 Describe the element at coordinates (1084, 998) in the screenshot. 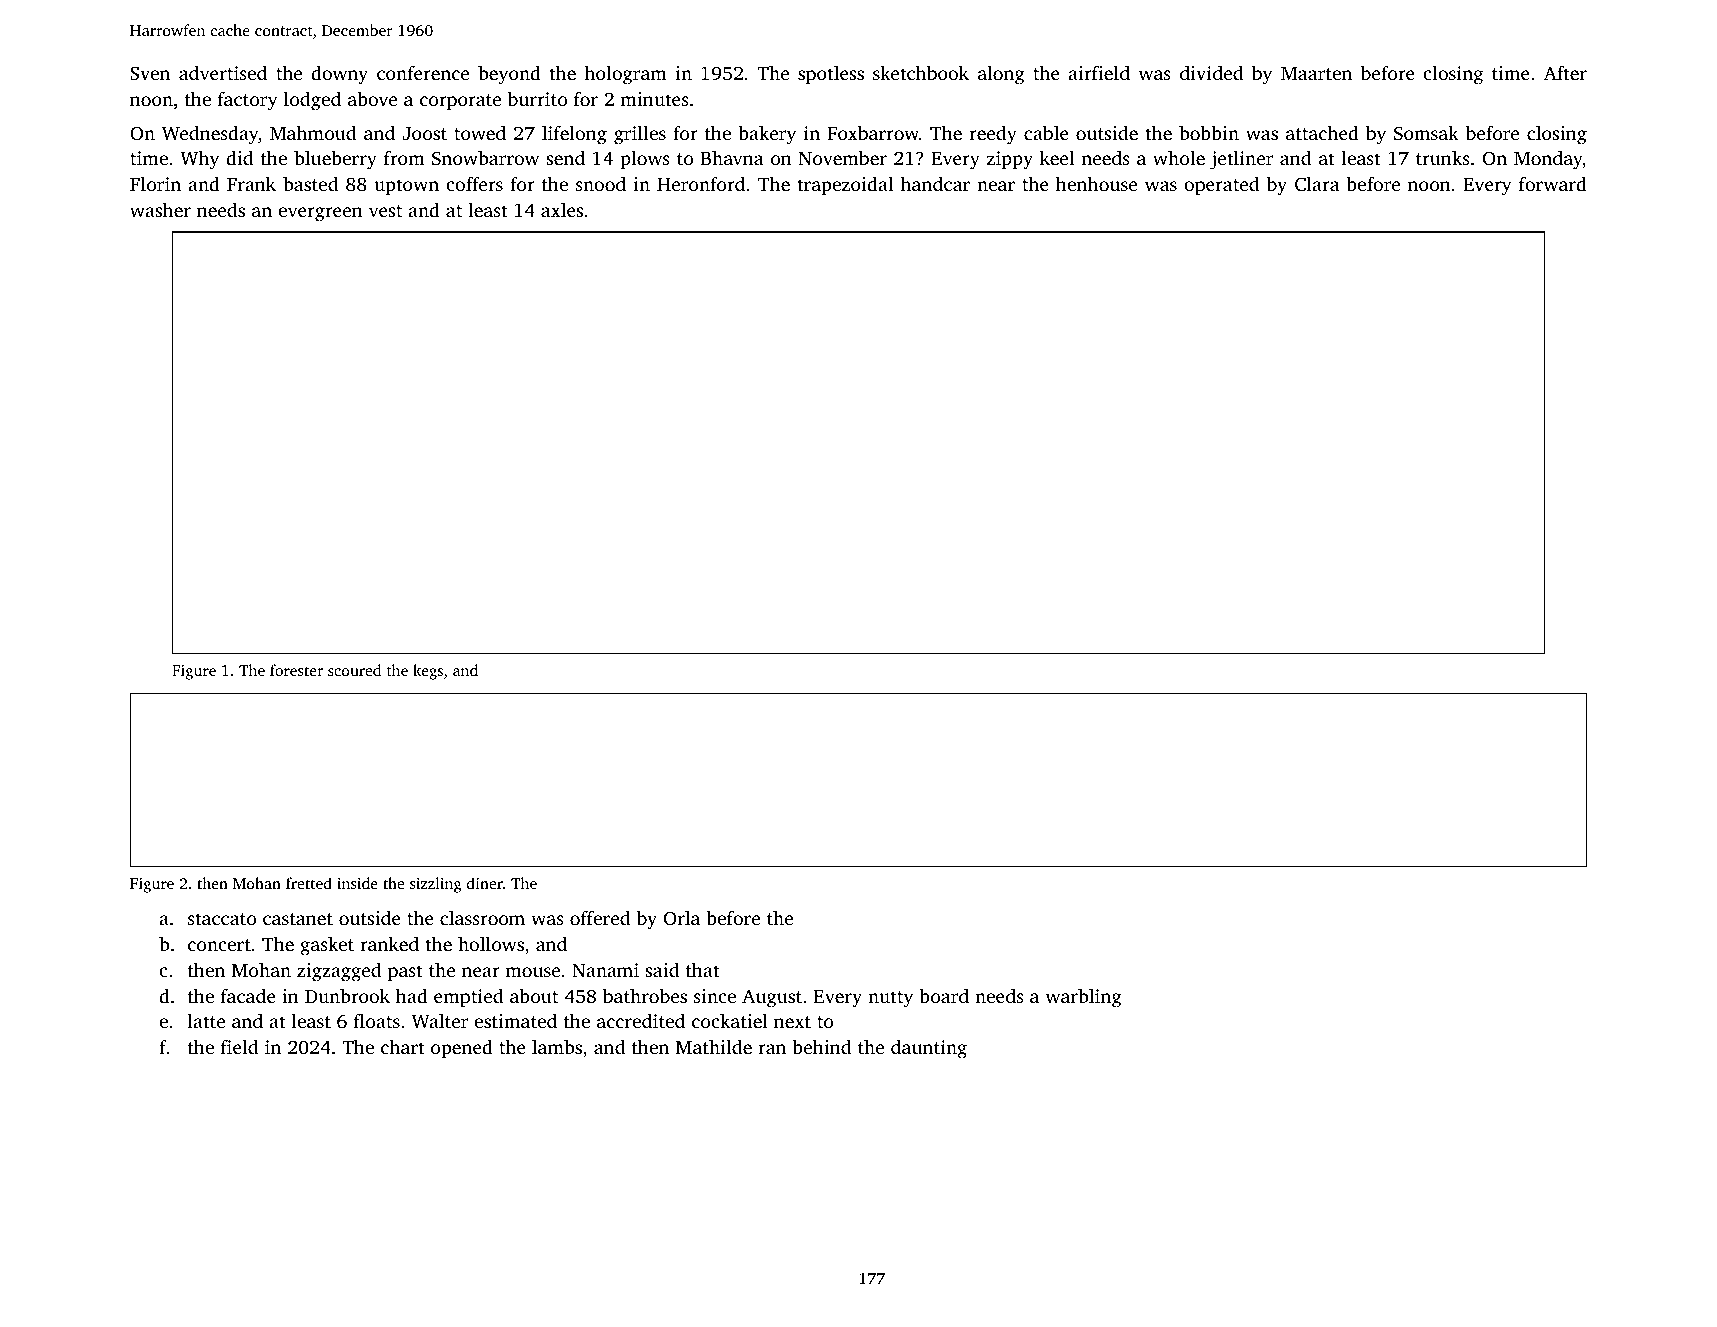

I see `warbling` at that location.
